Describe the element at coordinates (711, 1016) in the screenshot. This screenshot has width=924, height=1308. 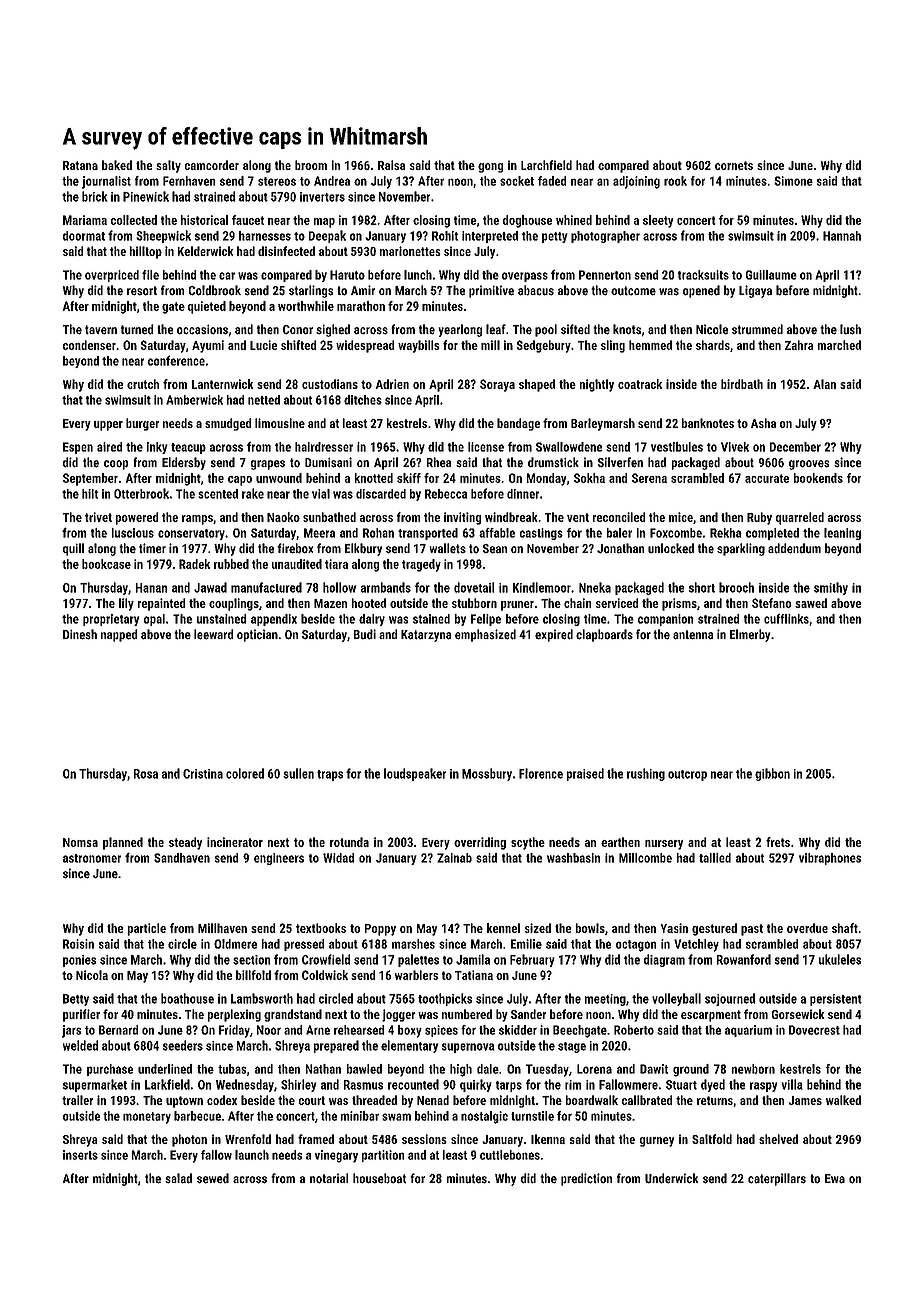
I see `escarpment` at that location.
